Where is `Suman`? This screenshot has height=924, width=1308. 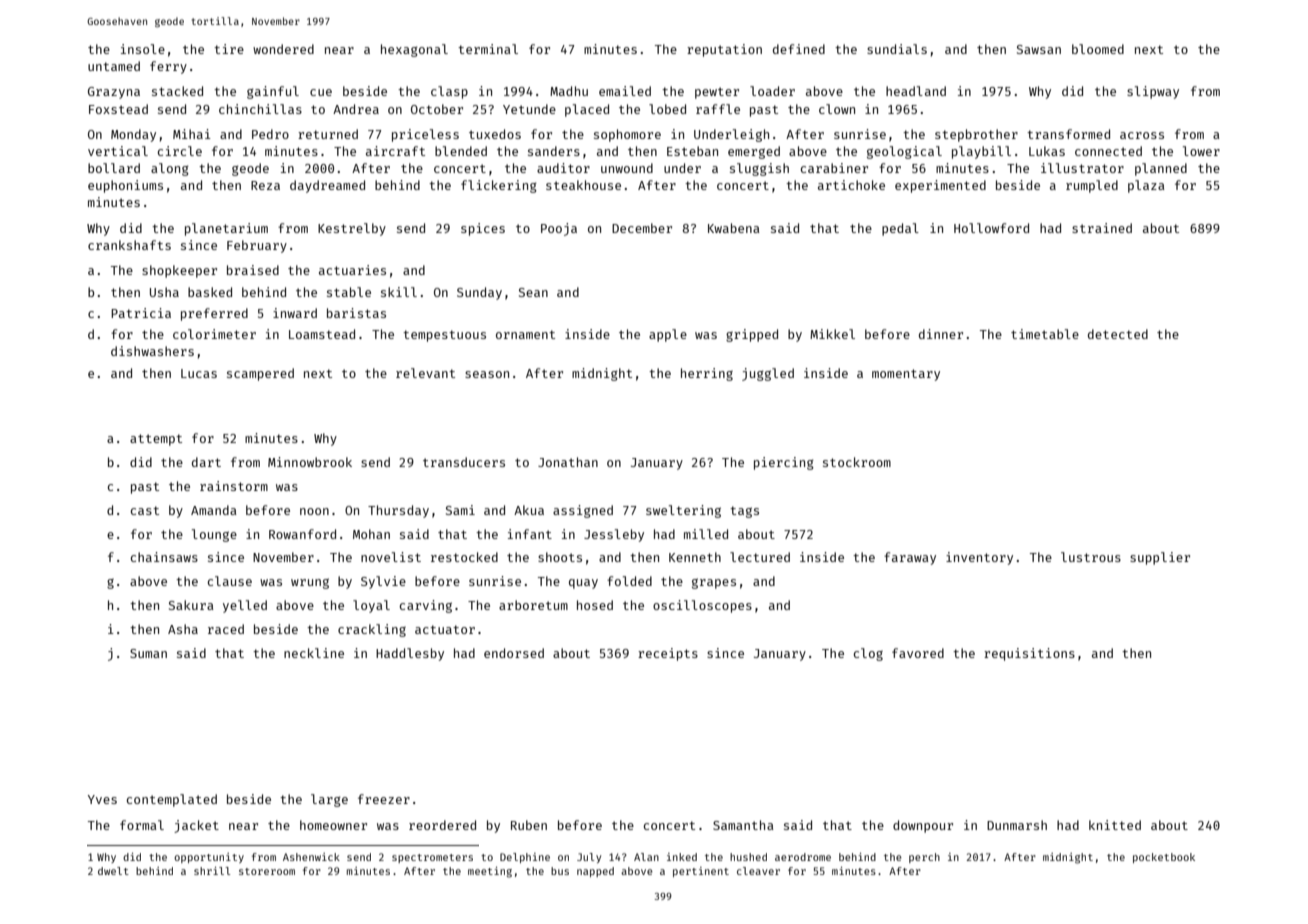 Suman is located at coordinates (148, 653).
